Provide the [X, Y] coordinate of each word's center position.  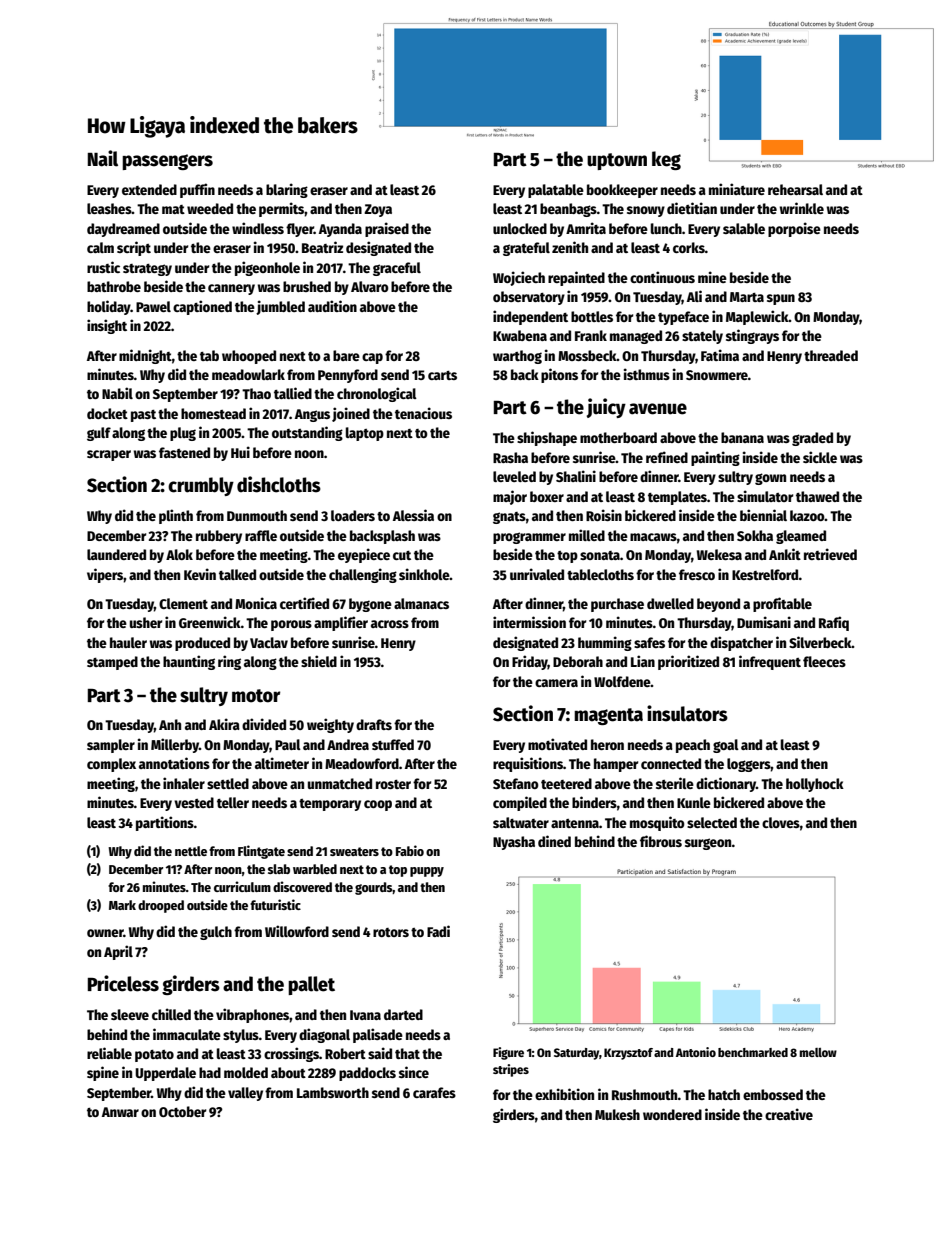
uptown [617, 161]
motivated [557, 744]
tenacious [423, 413]
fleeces [824, 661]
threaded [831, 355]
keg [666, 160]
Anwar [120, 1112]
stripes [511, 1070]
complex [111, 765]
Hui [240, 452]
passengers [167, 162]
